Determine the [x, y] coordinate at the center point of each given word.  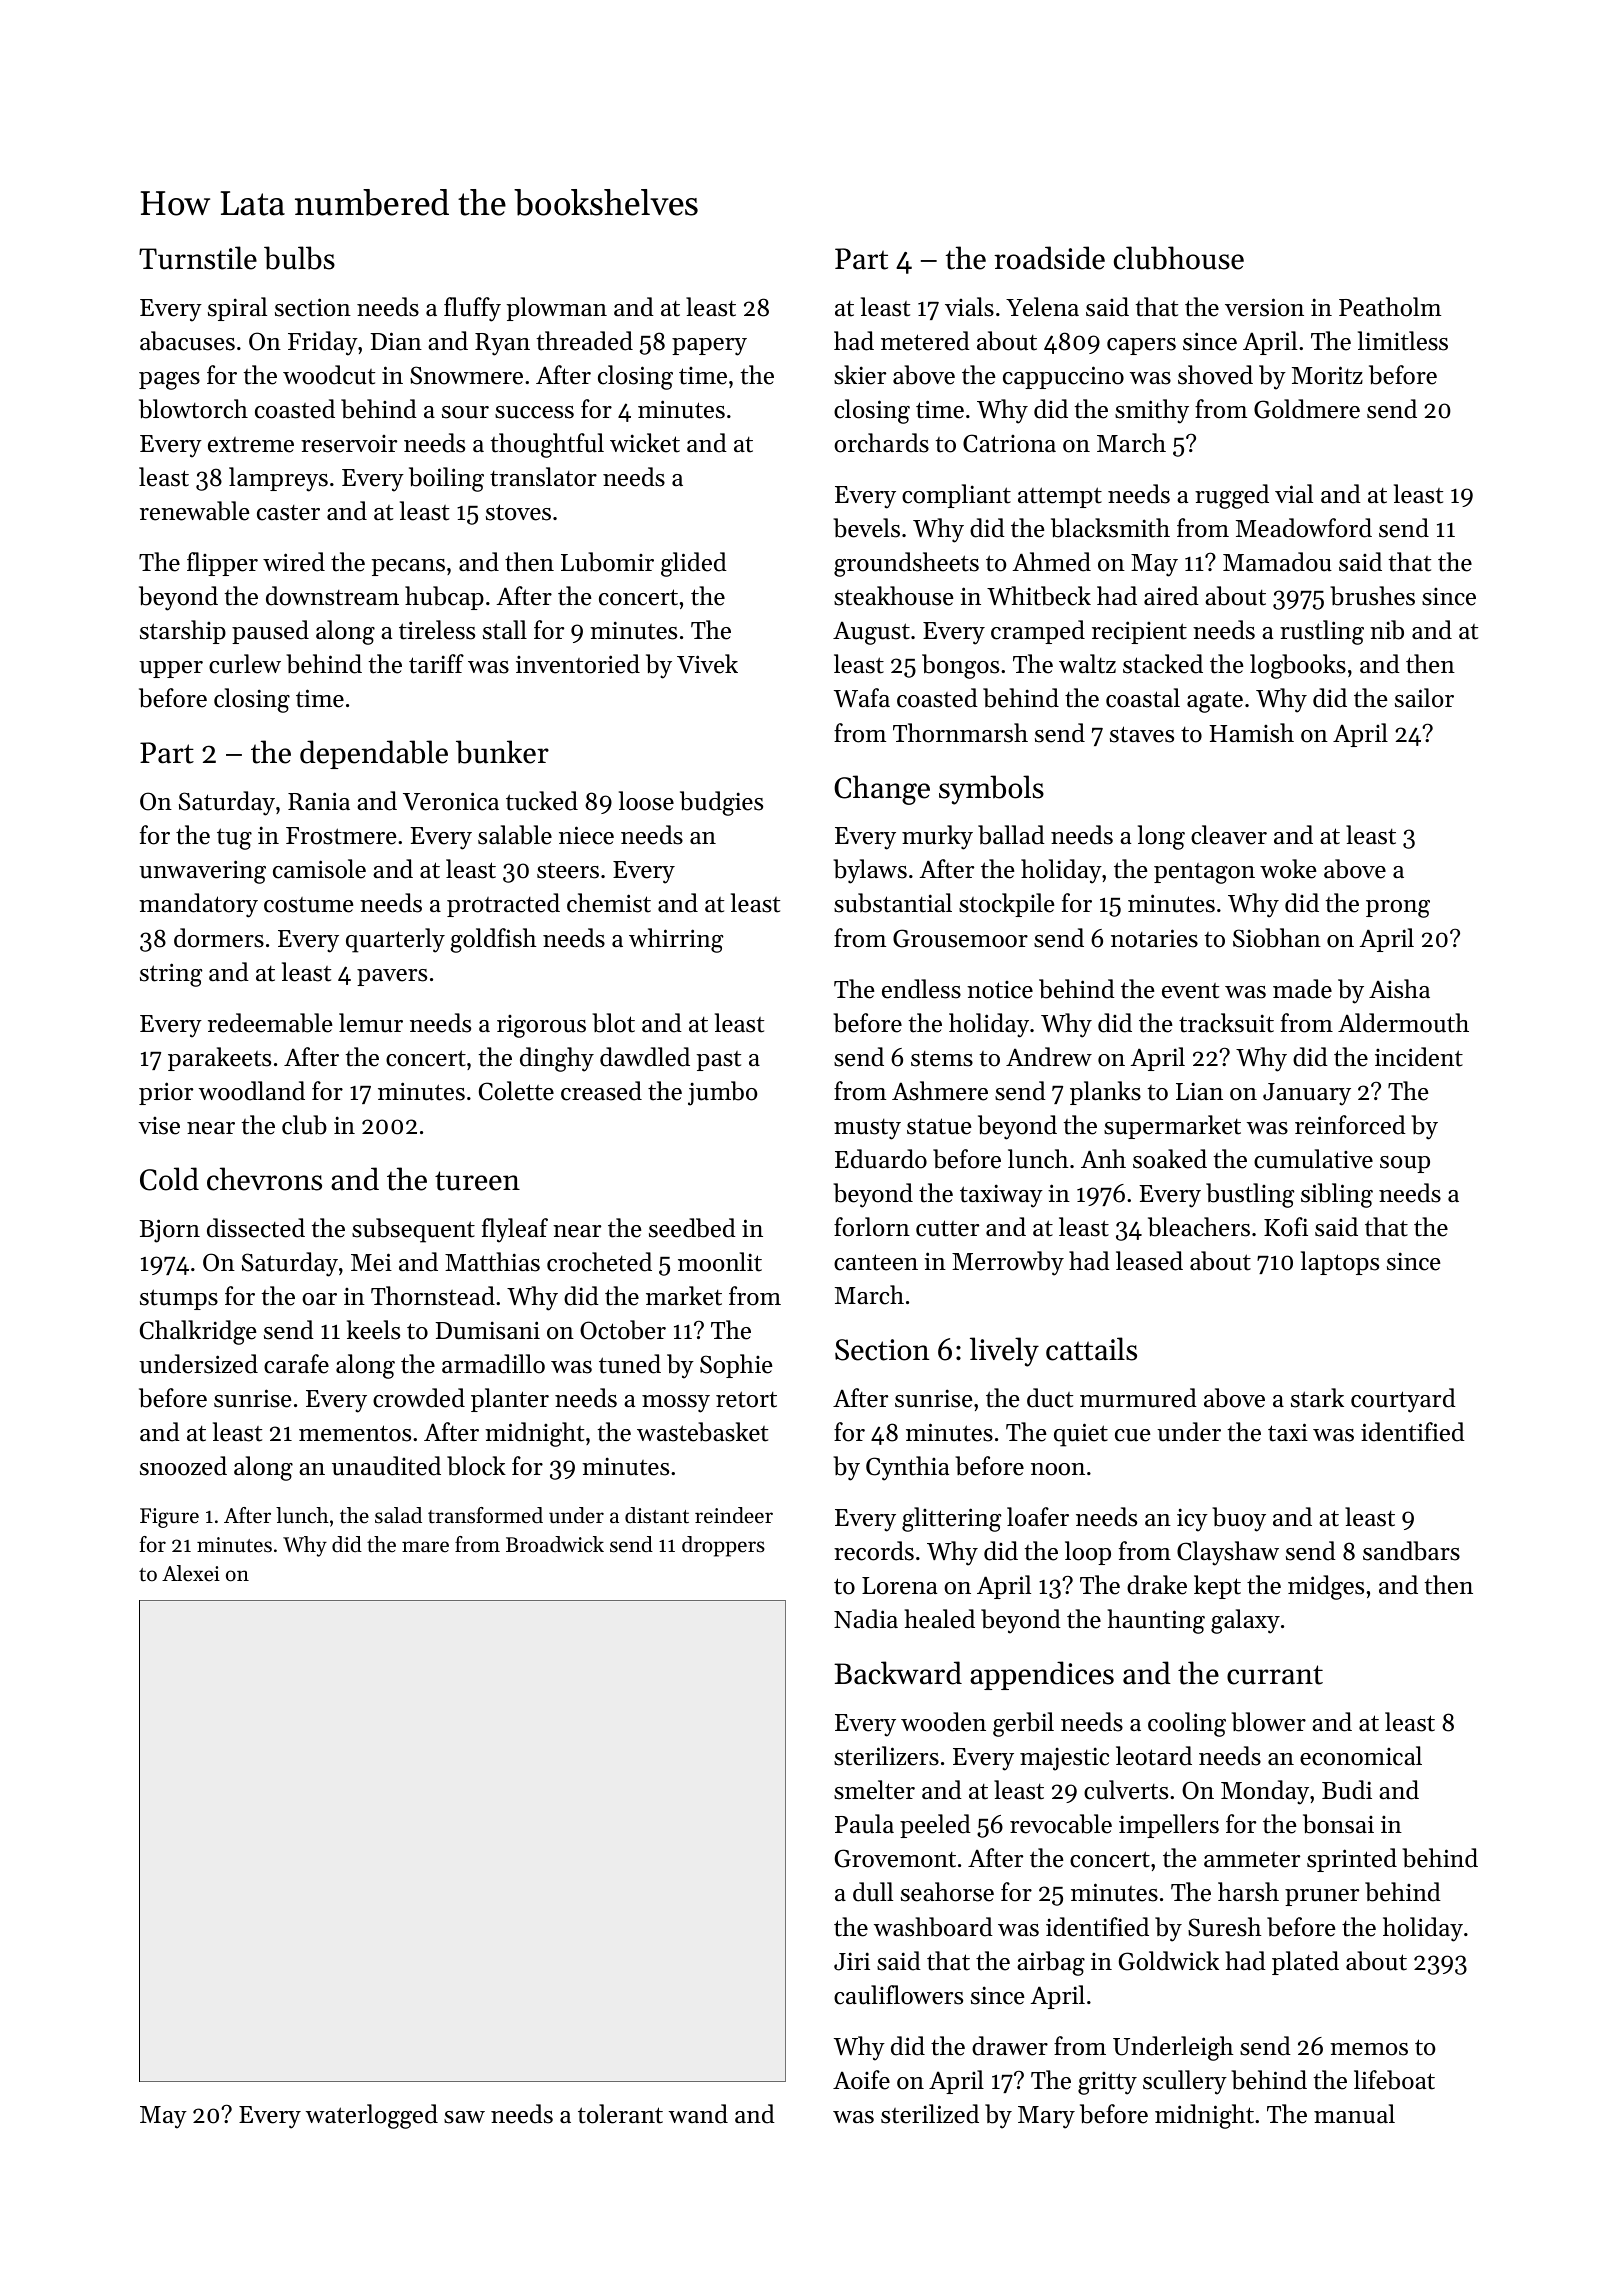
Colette [516, 1091]
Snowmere [466, 375]
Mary [1046, 2117]
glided [694, 564]
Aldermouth [1403, 1023]
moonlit [720, 1262]
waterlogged [372, 2116]
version [1264, 307]
